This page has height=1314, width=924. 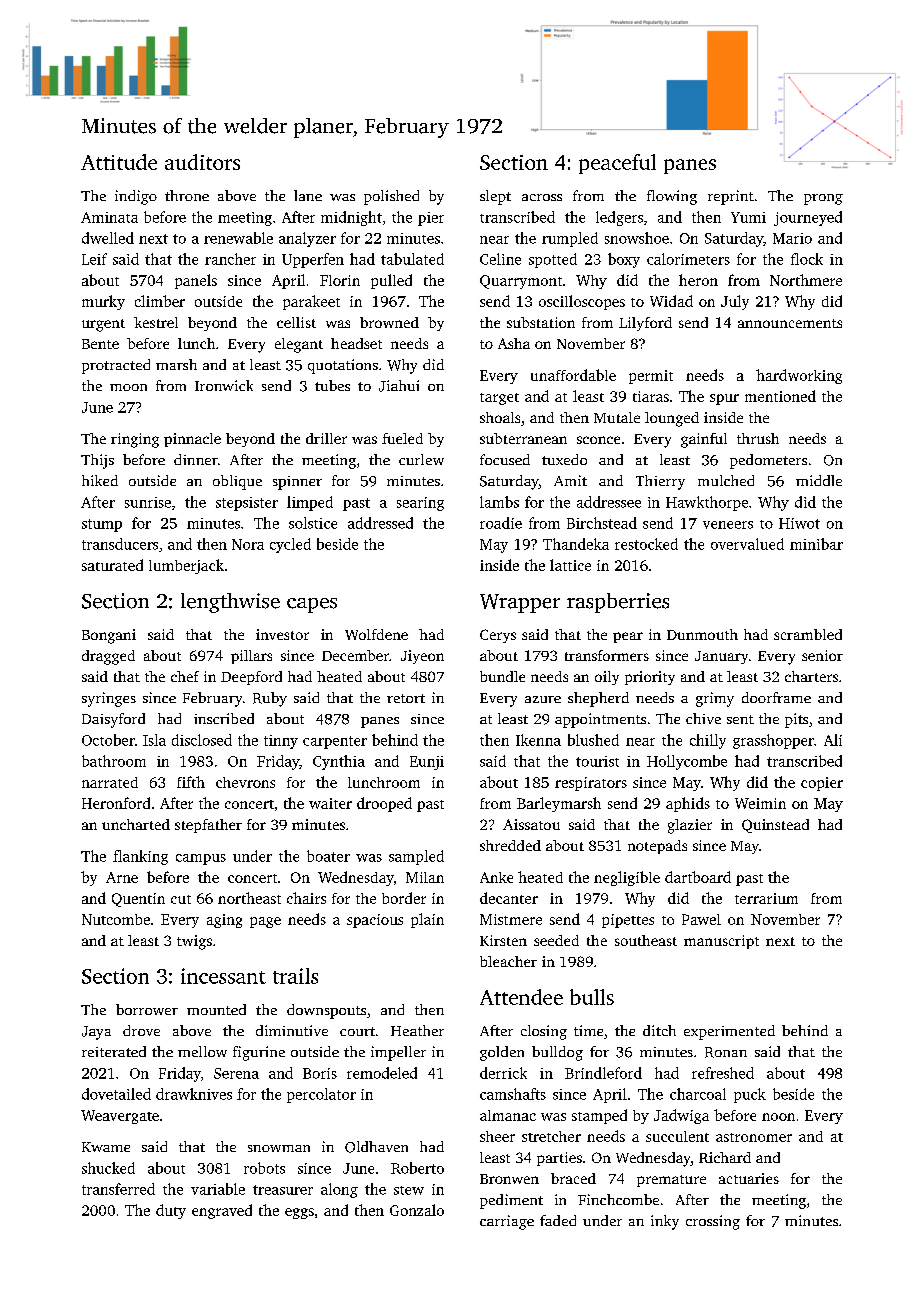 What do you see at coordinates (399, 386) in the page?
I see `Jiahui` at bounding box center [399, 386].
